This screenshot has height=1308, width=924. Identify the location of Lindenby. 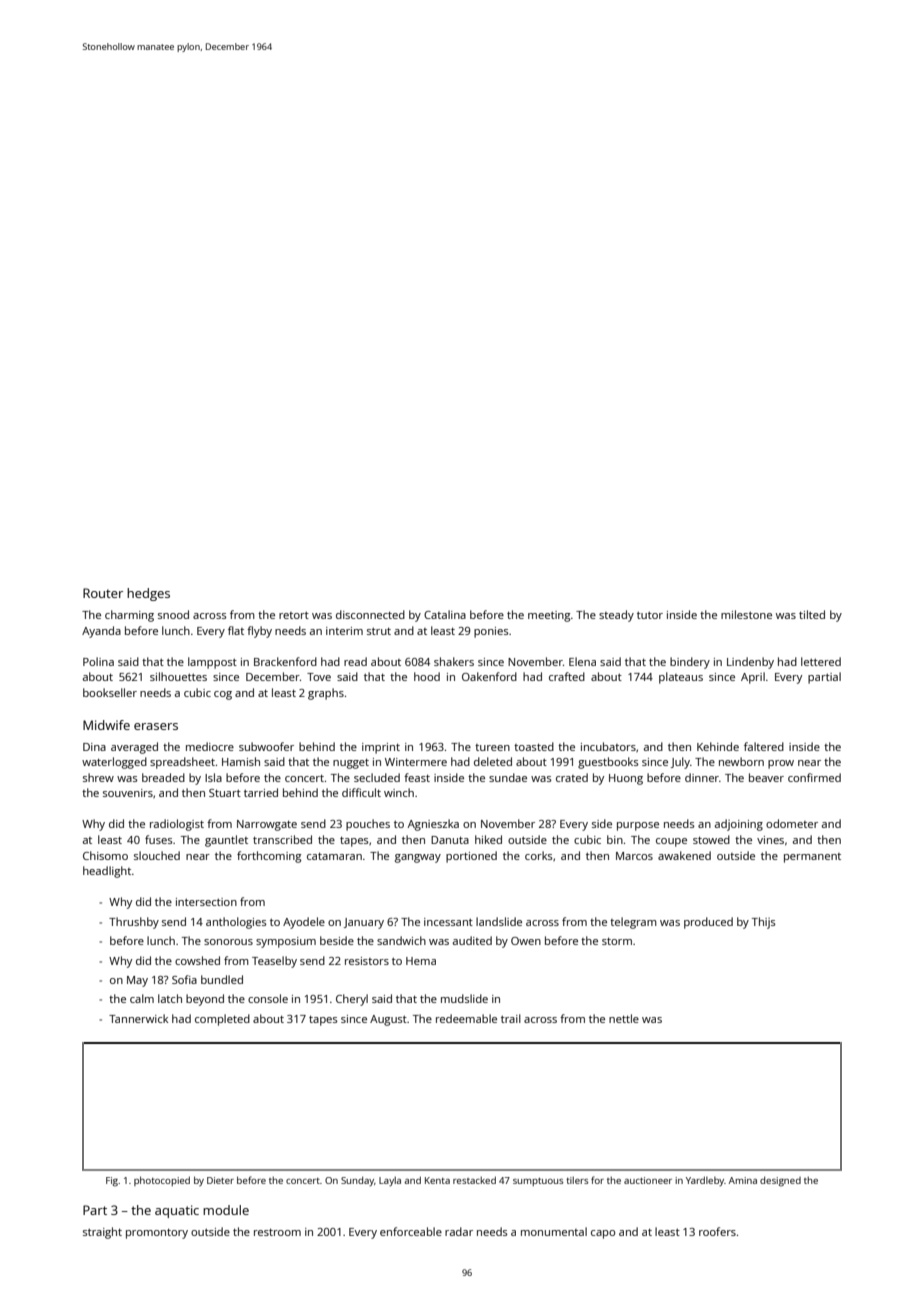
(750, 663).
